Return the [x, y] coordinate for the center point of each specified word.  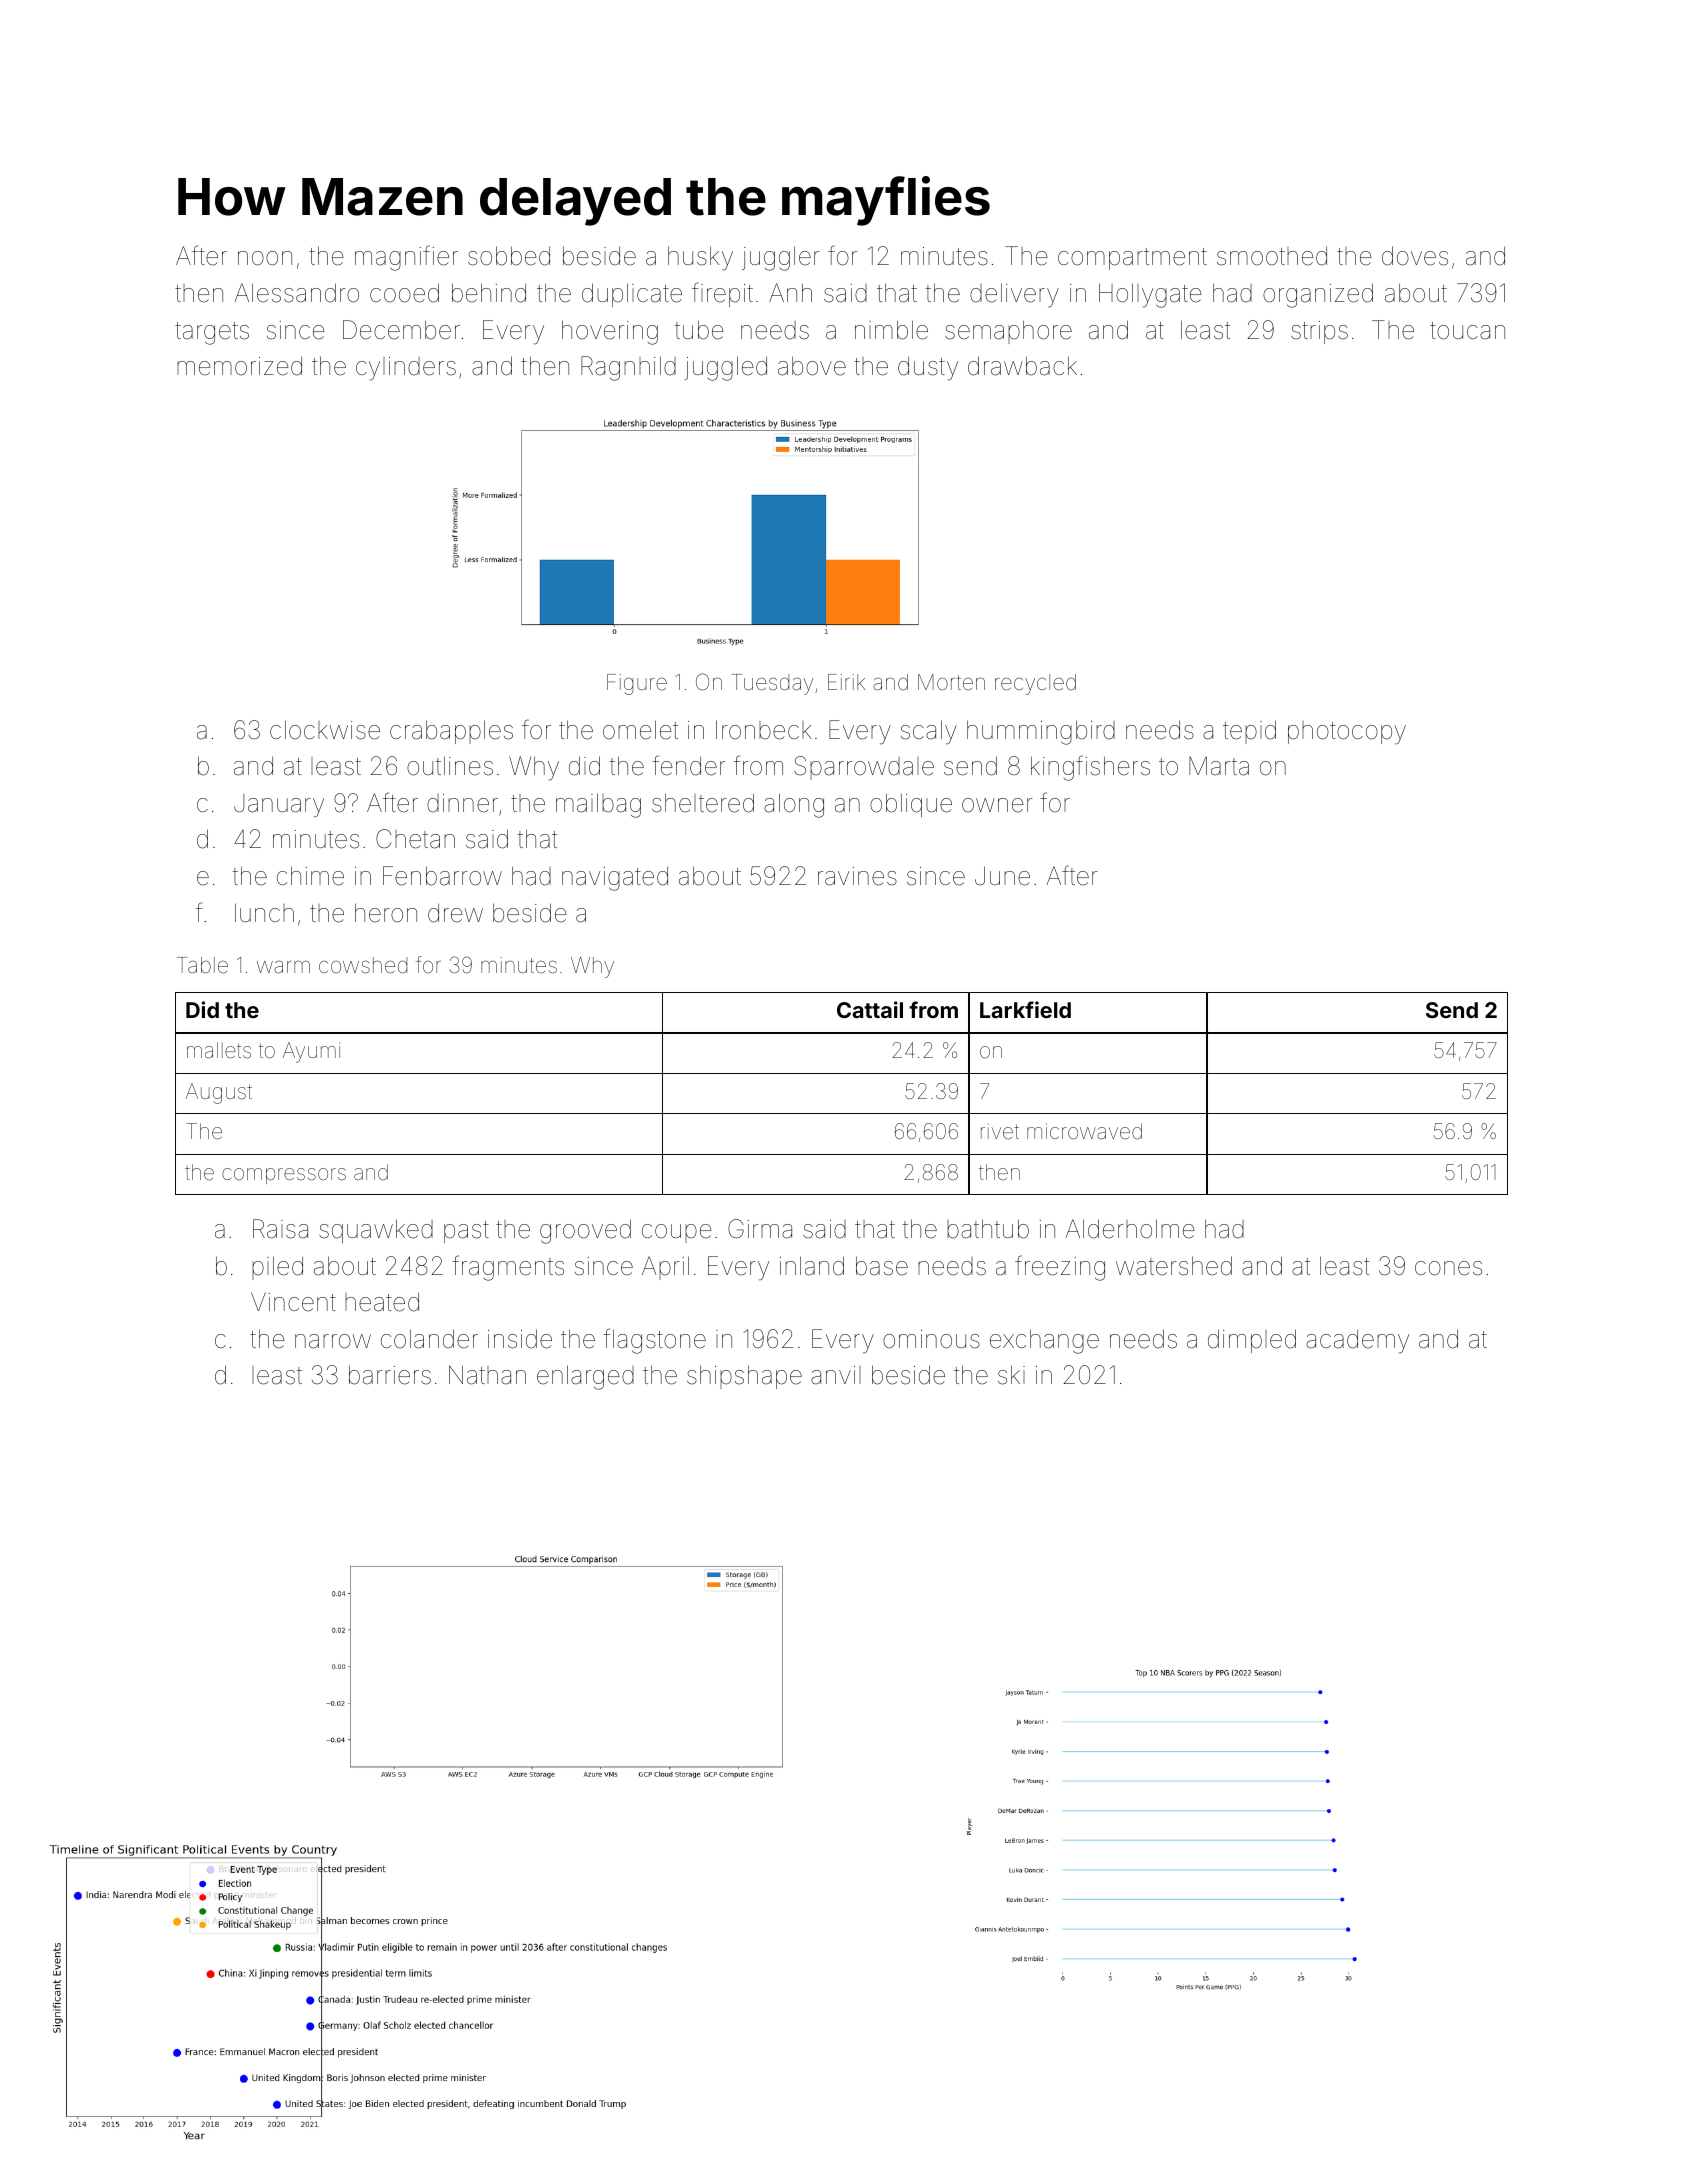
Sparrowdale [864, 768]
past [466, 1232]
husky [700, 258]
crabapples [451, 732]
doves [1415, 256]
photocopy [1347, 733]
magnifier [406, 258]
